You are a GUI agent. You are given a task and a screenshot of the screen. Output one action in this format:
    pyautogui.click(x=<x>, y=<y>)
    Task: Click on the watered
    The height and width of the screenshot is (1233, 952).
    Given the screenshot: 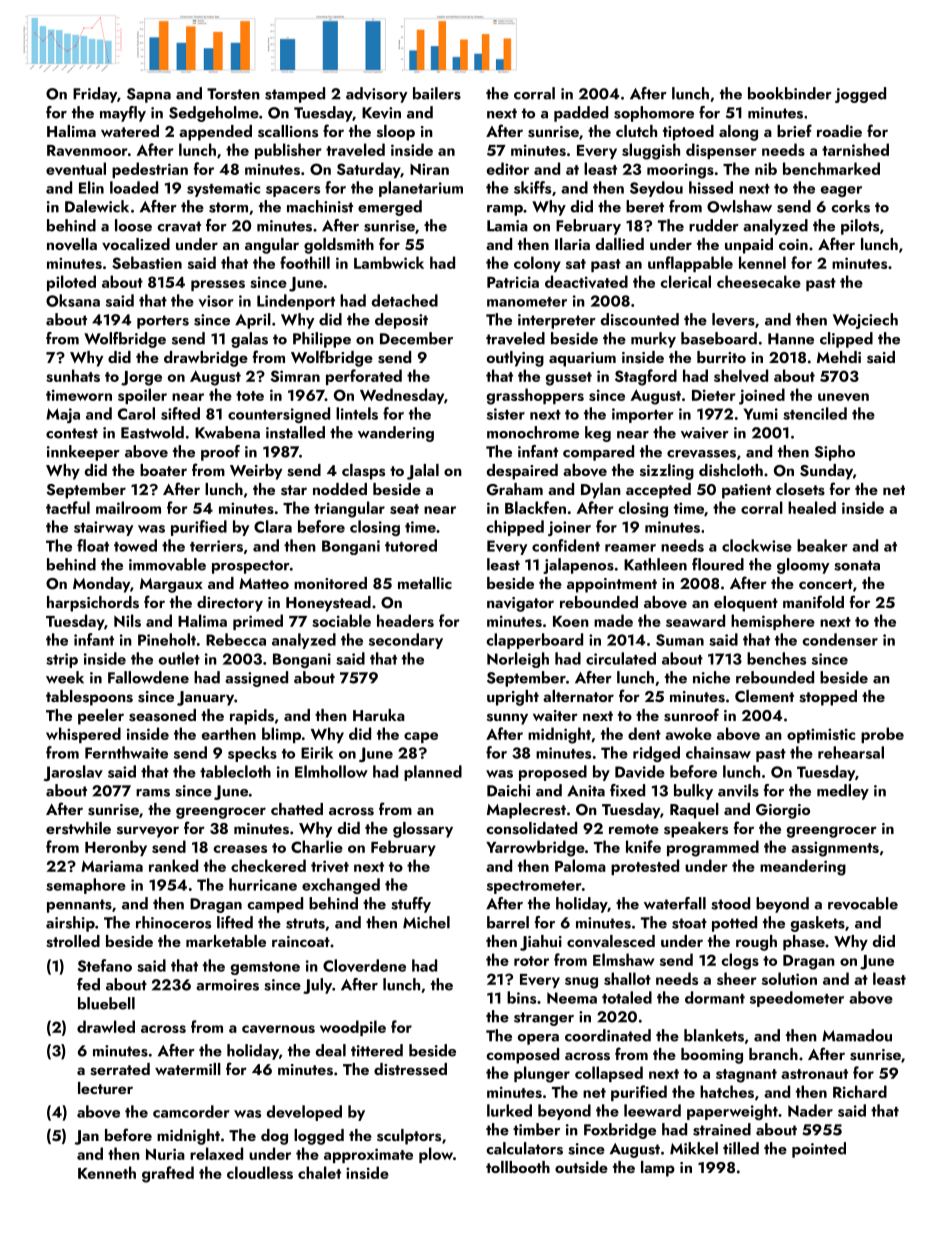 What is the action you would take?
    pyautogui.click(x=130, y=131)
